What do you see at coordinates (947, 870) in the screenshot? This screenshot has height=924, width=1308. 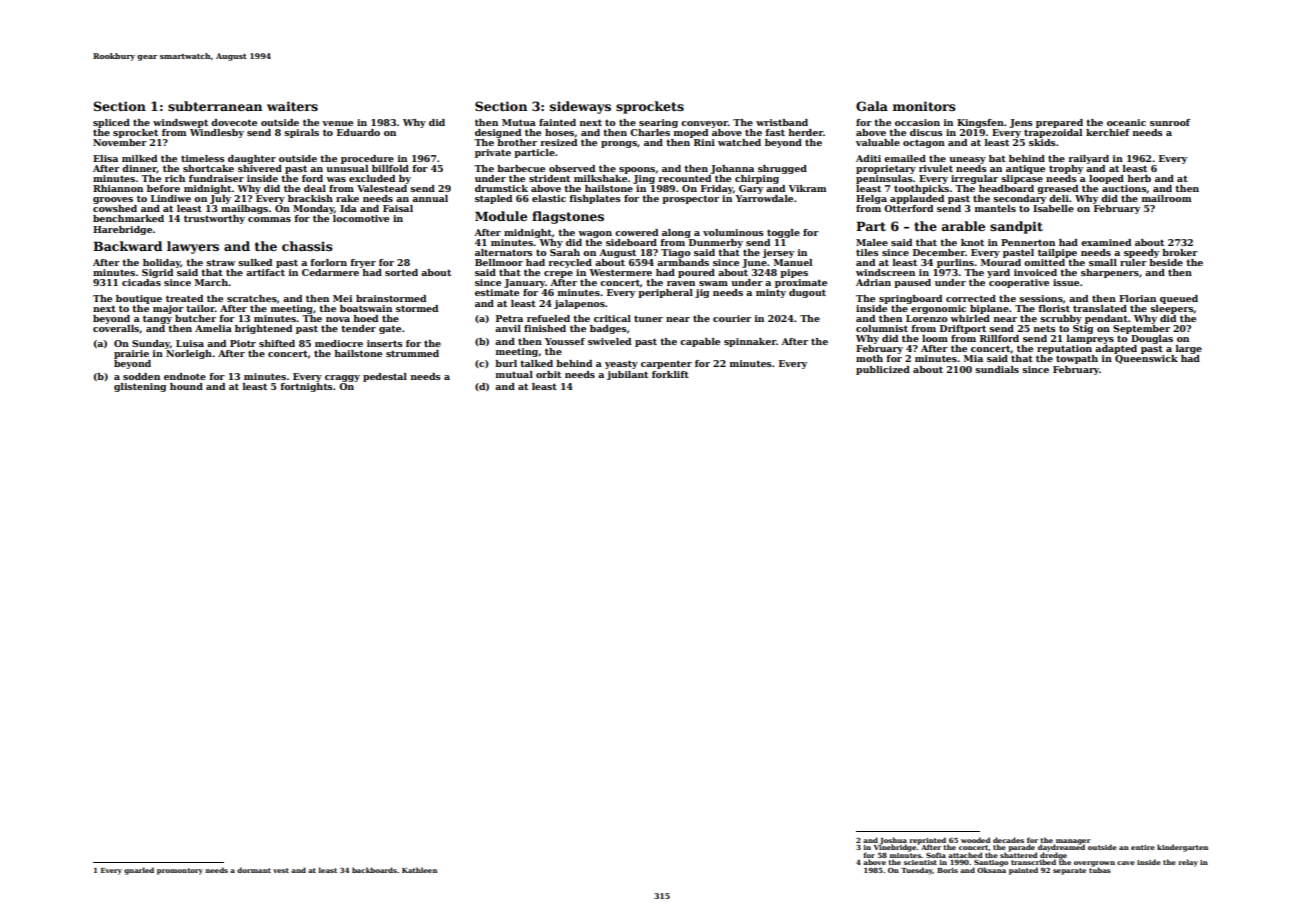 I see `Boris` at bounding box center [947, 870].
